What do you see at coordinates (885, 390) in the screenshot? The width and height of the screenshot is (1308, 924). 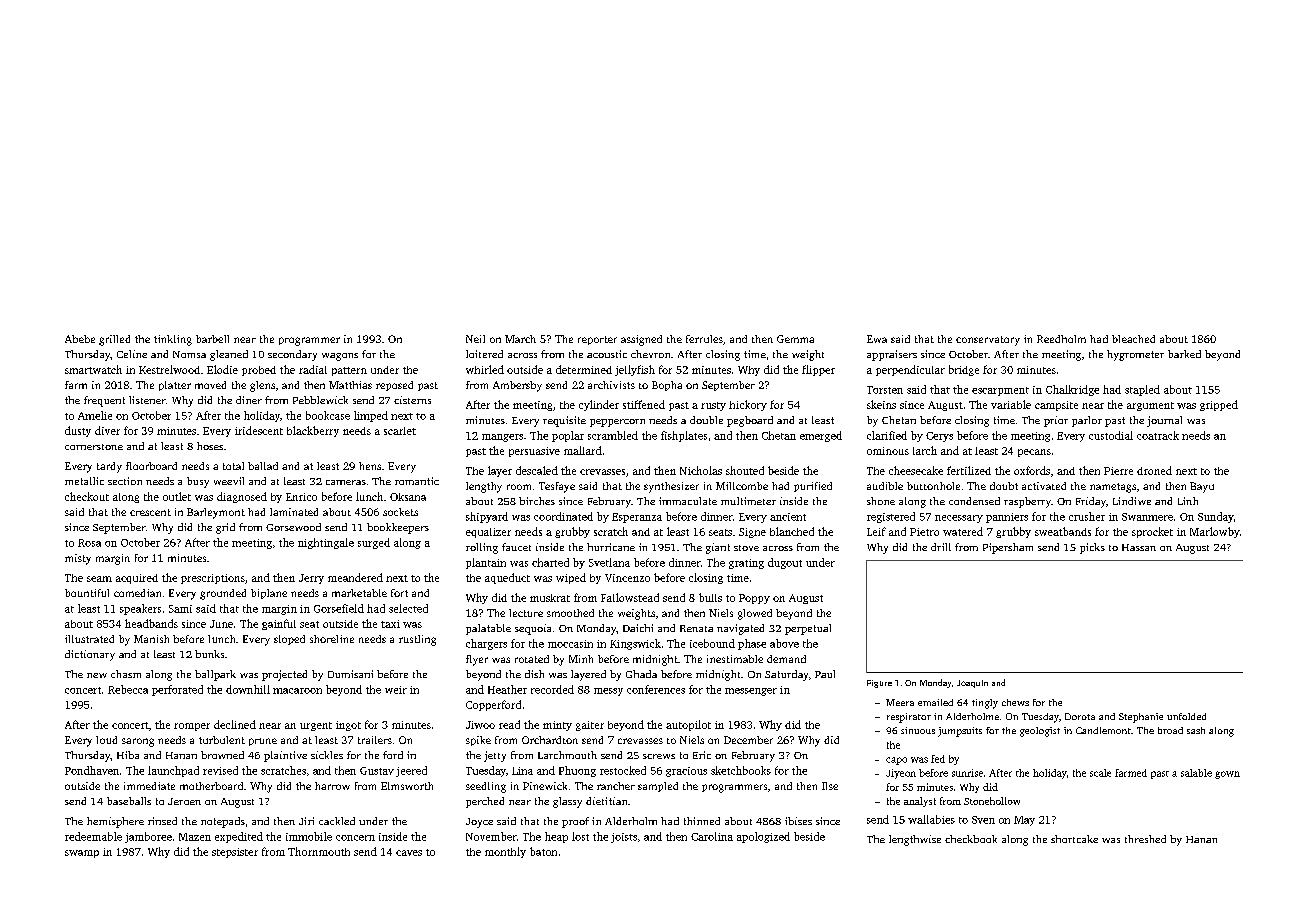 I see `Torsten` at bounding box center [885, 390].
